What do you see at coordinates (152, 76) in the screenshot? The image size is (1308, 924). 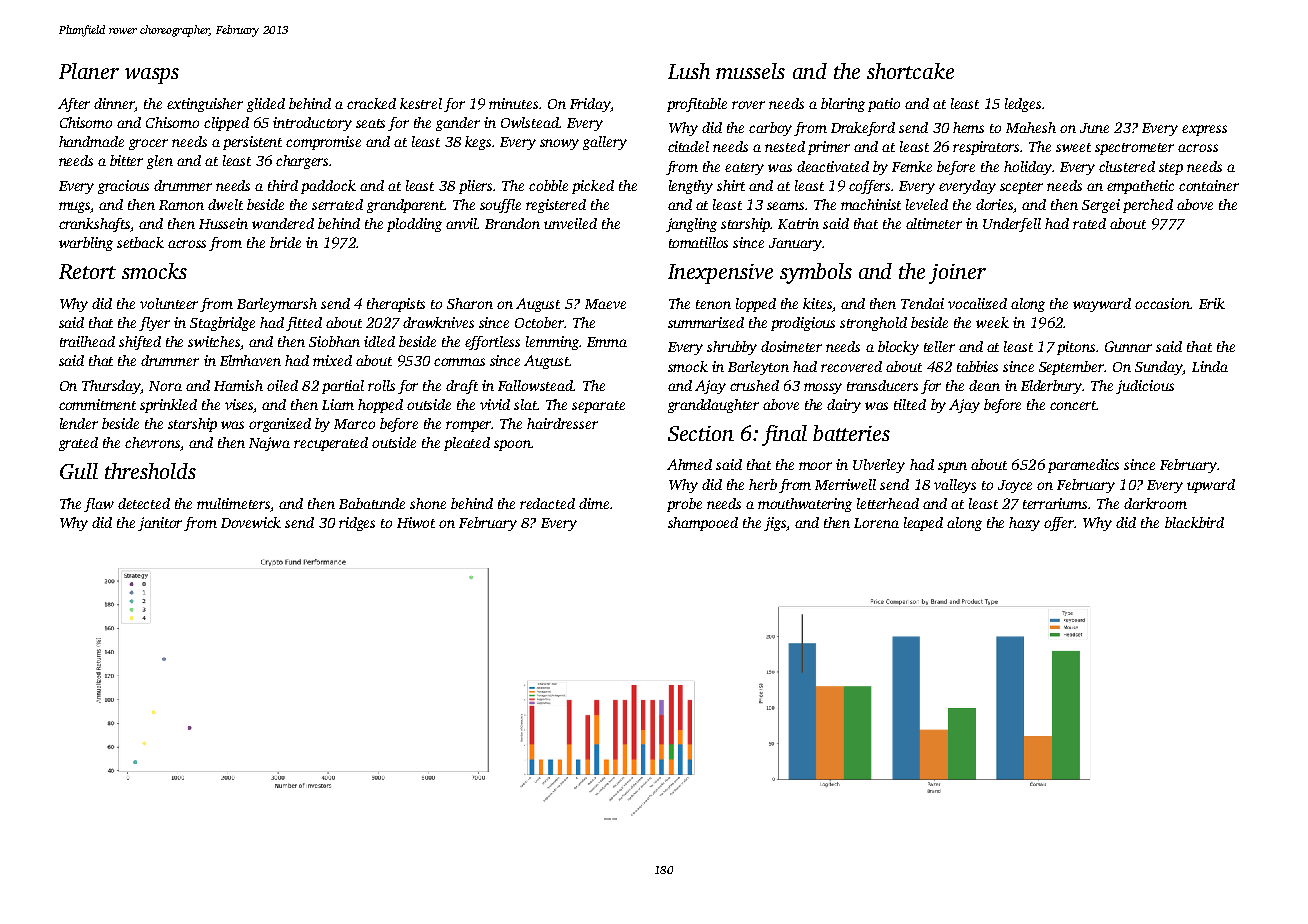 I see `wasps` at bounding box center [152, 76].
